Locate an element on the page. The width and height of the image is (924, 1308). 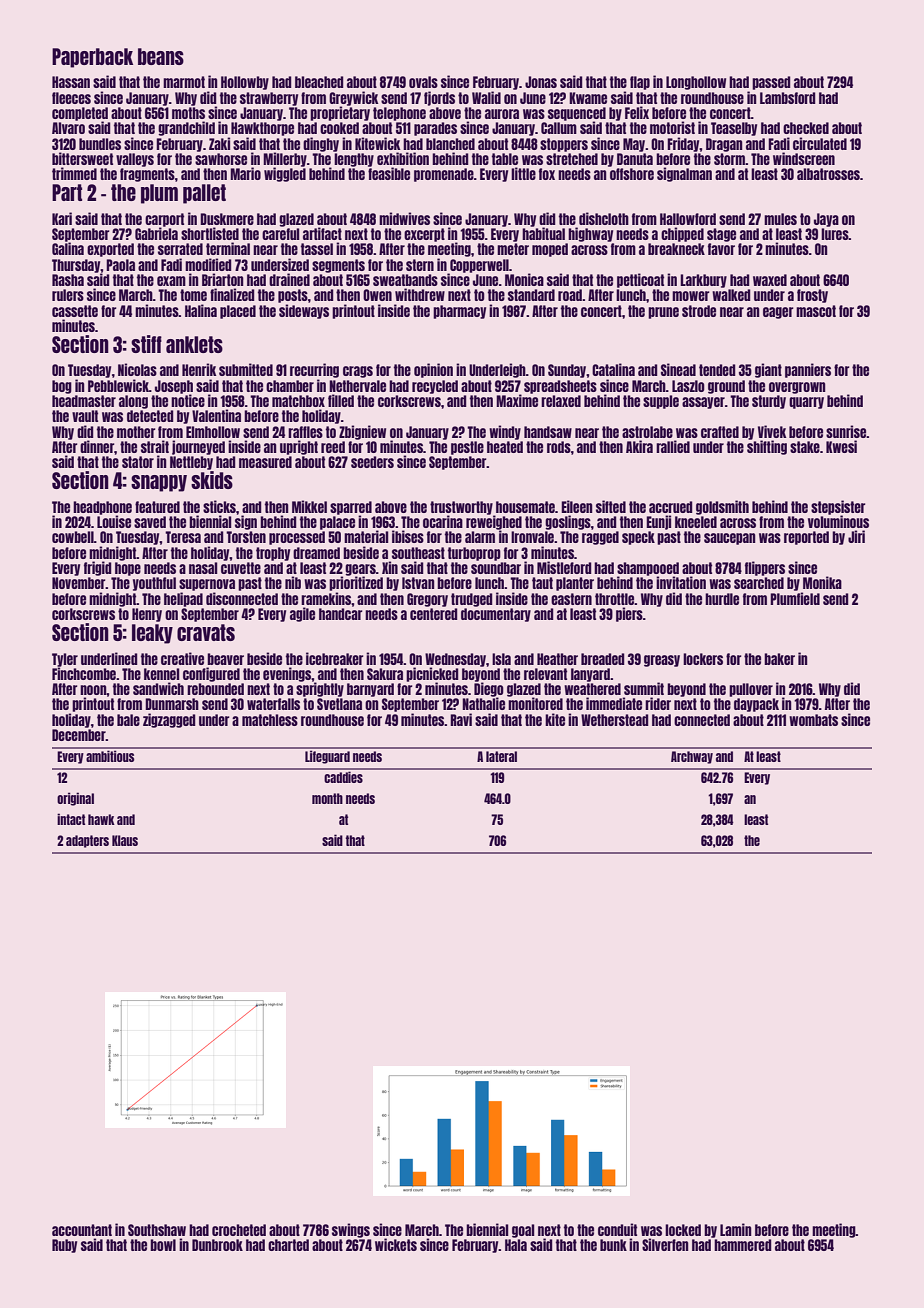
beans is located at coordinates (161, 56).
